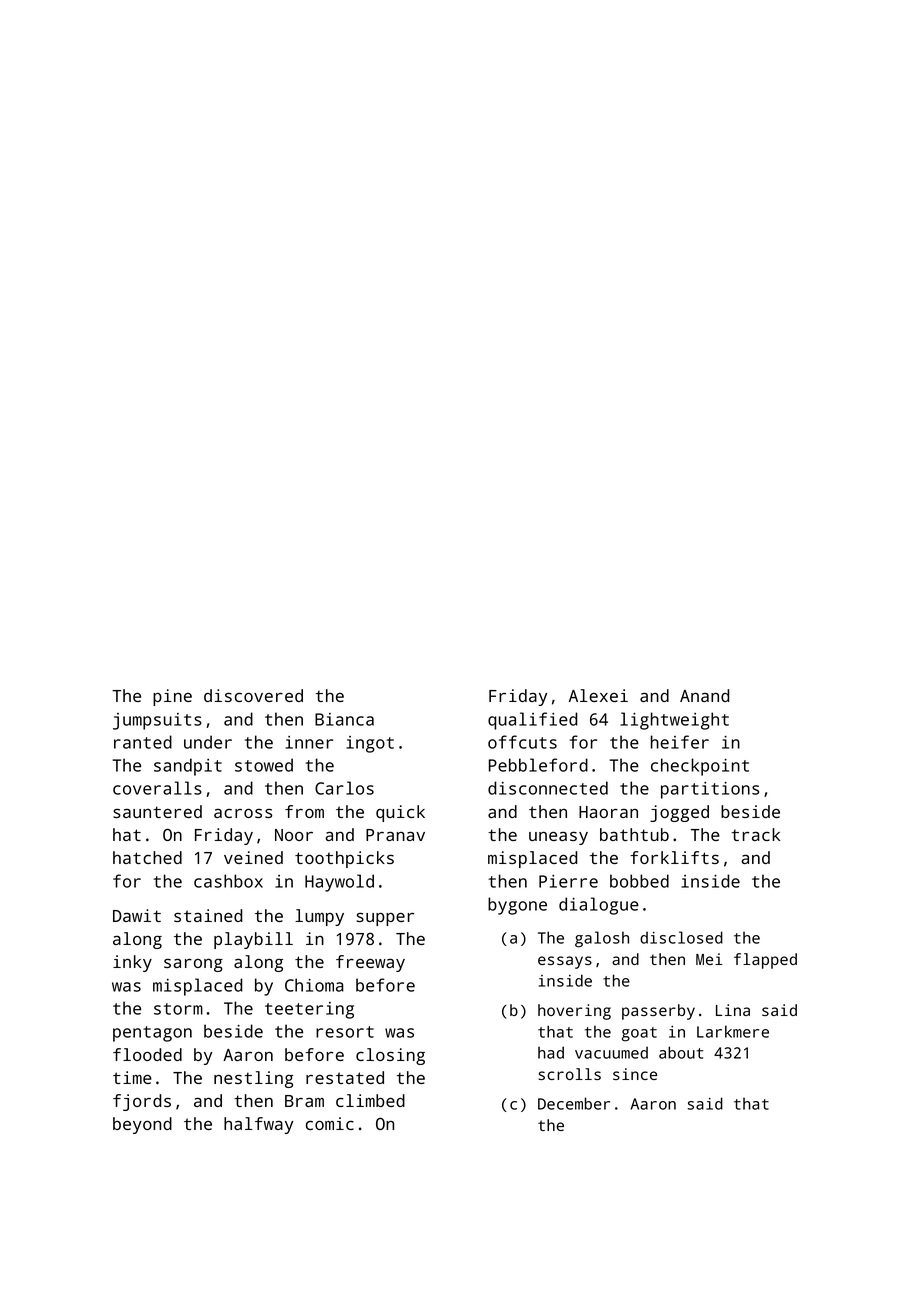  I want to click on forklifts, so click(674, 857).
